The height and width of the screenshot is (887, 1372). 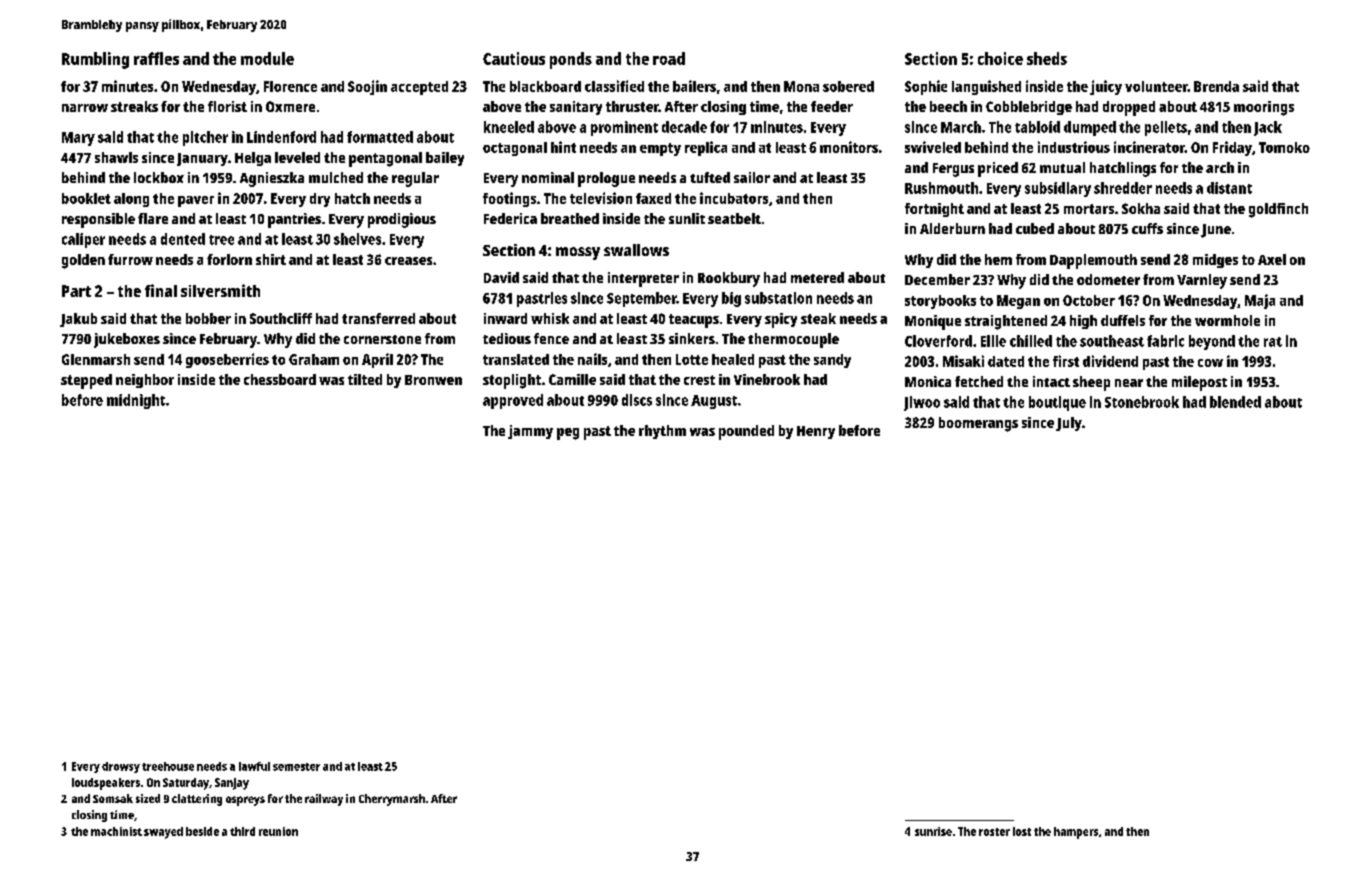 I want to click on Rookbury, so click(x=729, y=279).
